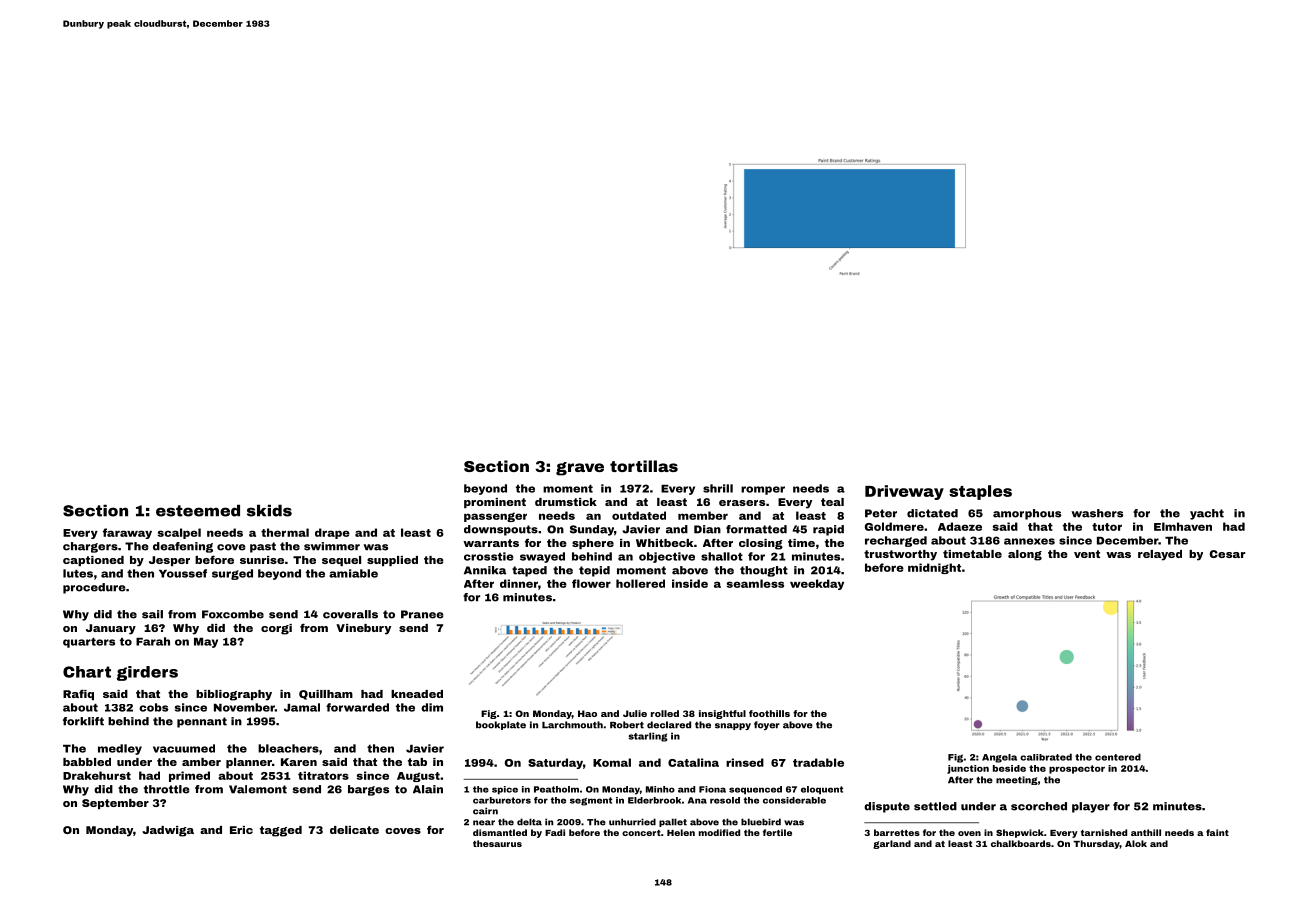  I want to click on faint, so click(1217, 832).
